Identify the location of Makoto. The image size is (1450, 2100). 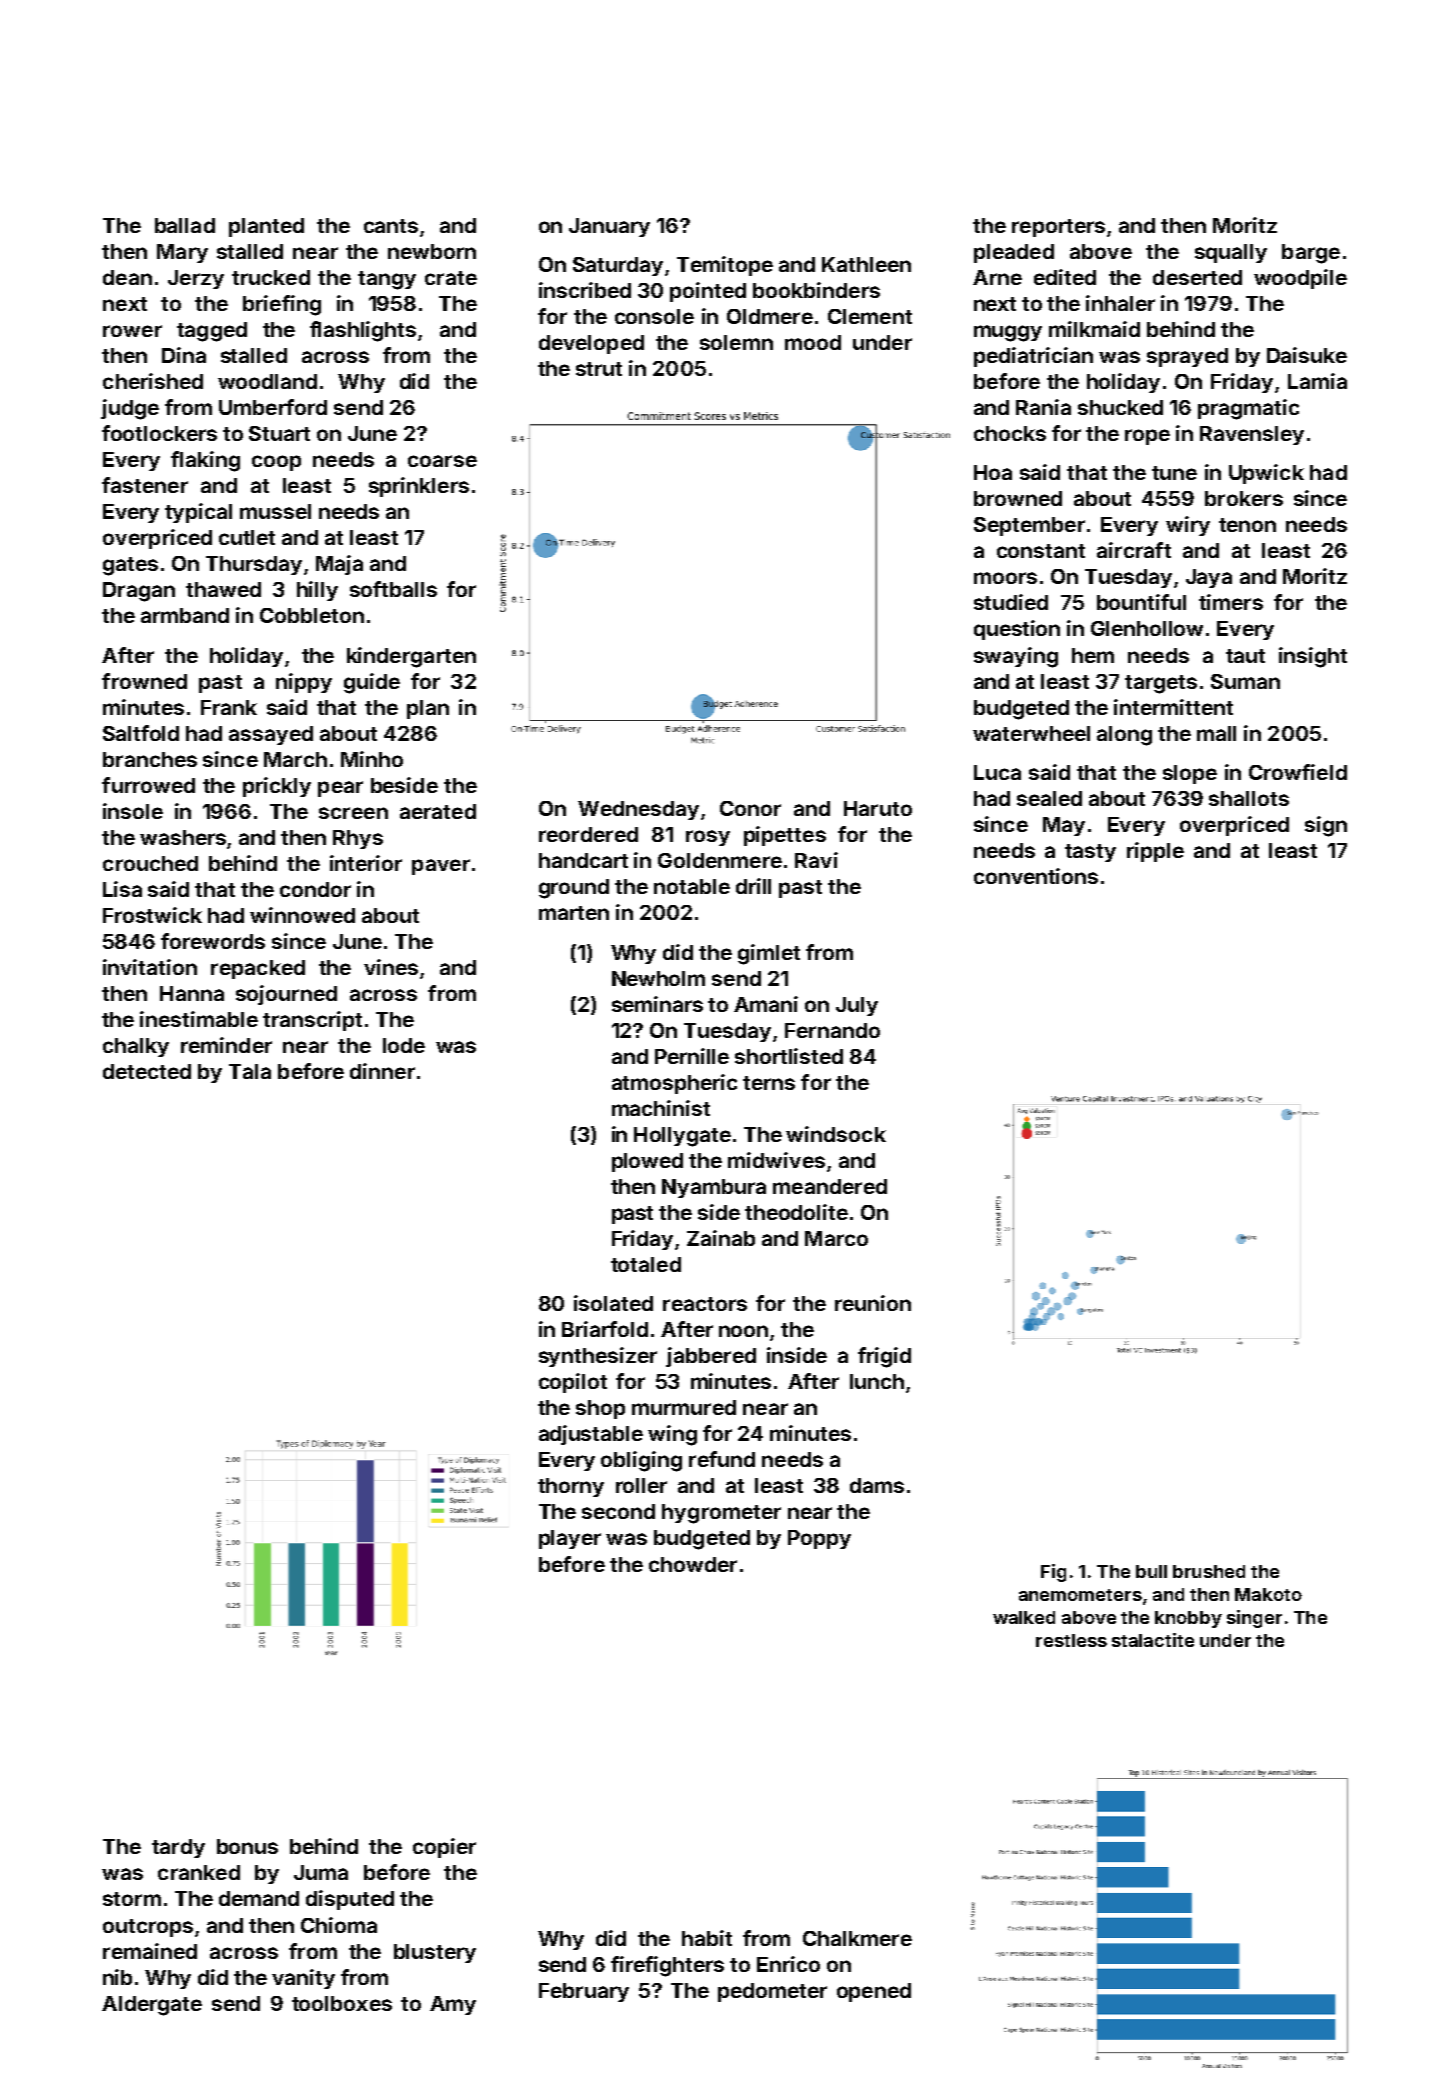
(1268, 1594).
